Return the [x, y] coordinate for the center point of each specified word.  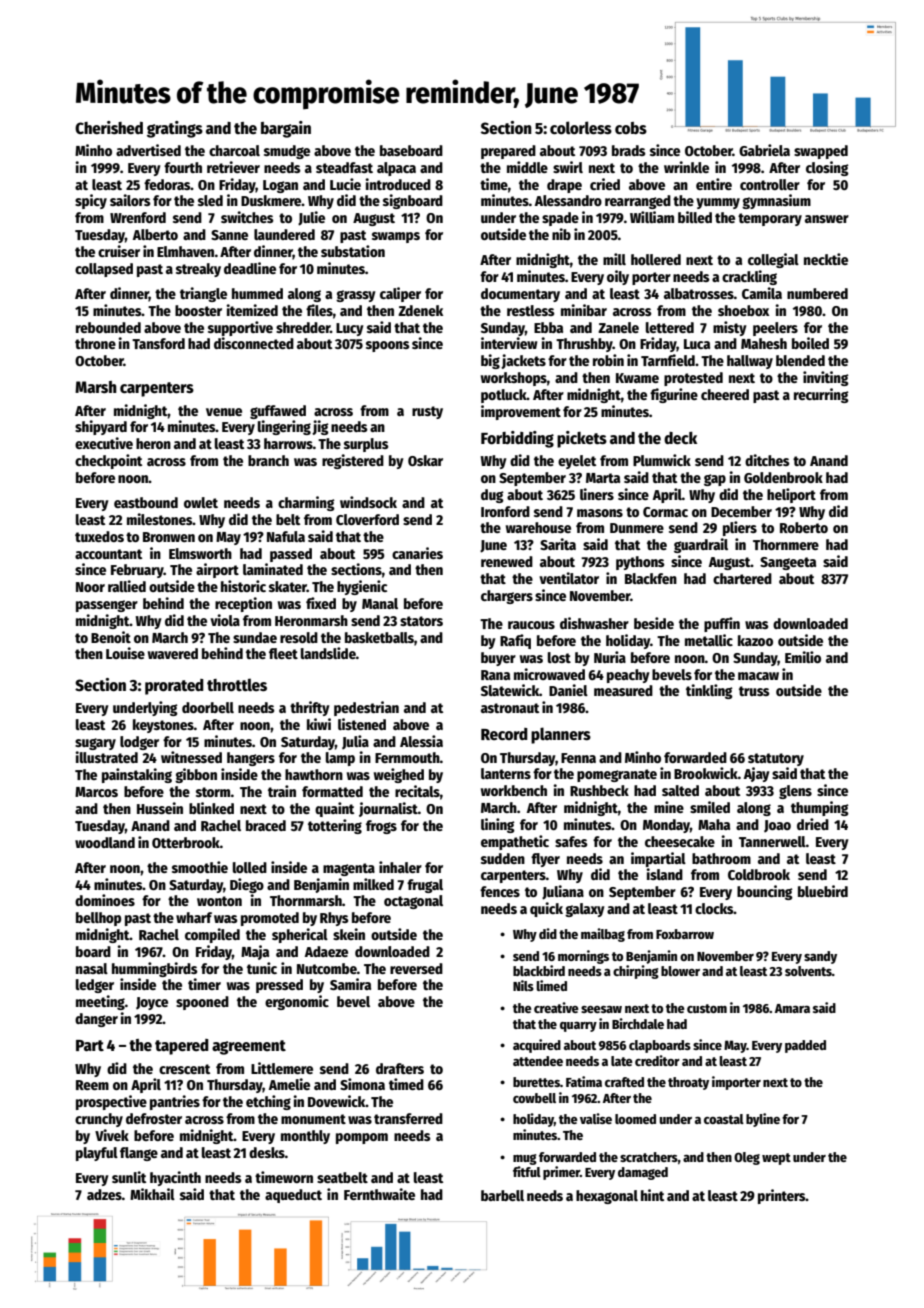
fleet [283, 653]
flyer [545, 860]
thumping [820, 808]
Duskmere [271, 200]
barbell [502, 1195]
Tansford [158, 343]
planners [561, 735]
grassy [356, 296]
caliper [400, 294]
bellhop [98, 919]
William [652, 217]
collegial [773, 260]
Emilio [803, 657]
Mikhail [152, 1194]
